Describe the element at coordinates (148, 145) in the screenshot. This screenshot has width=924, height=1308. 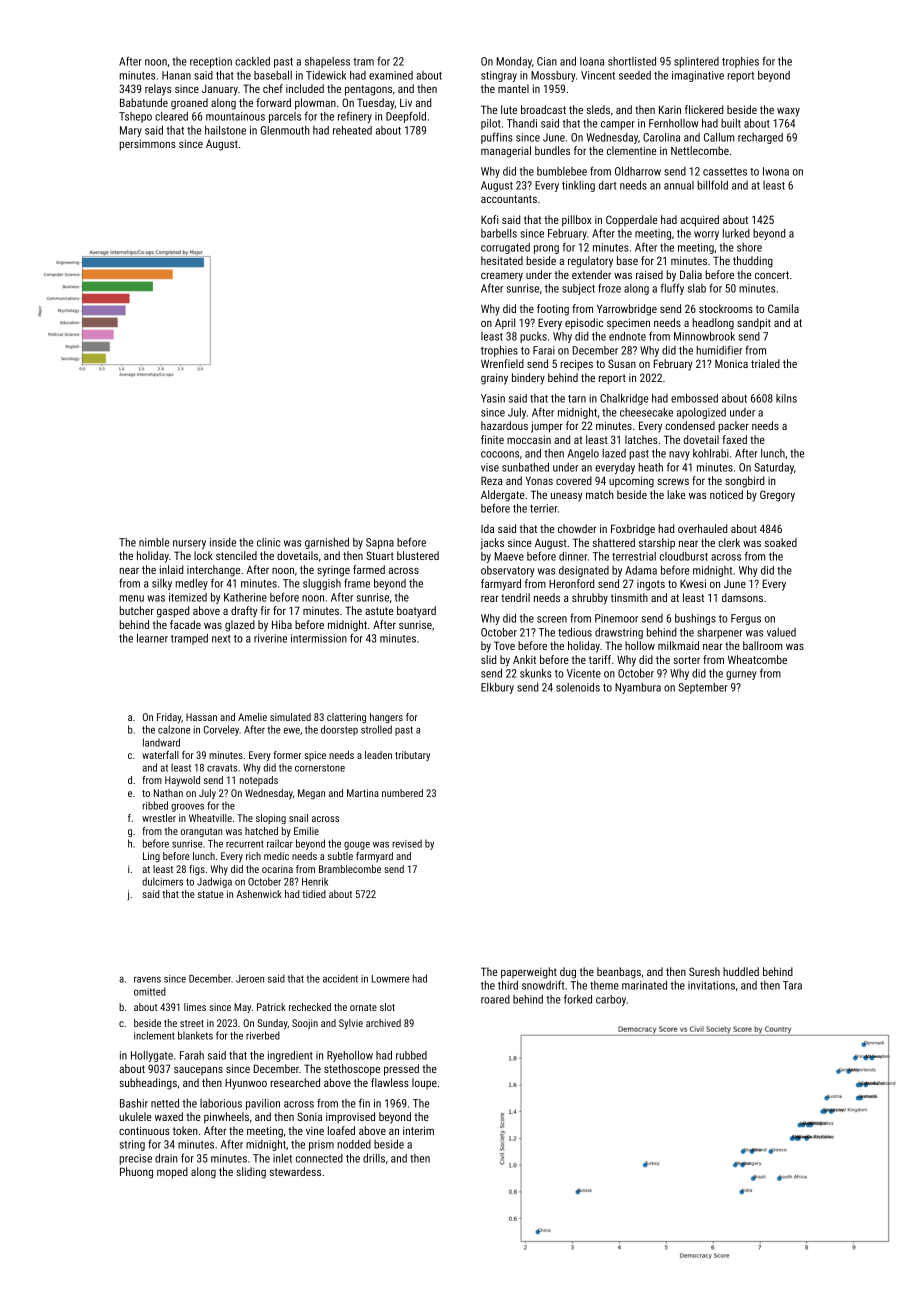
I see `persimmons` at that location.
